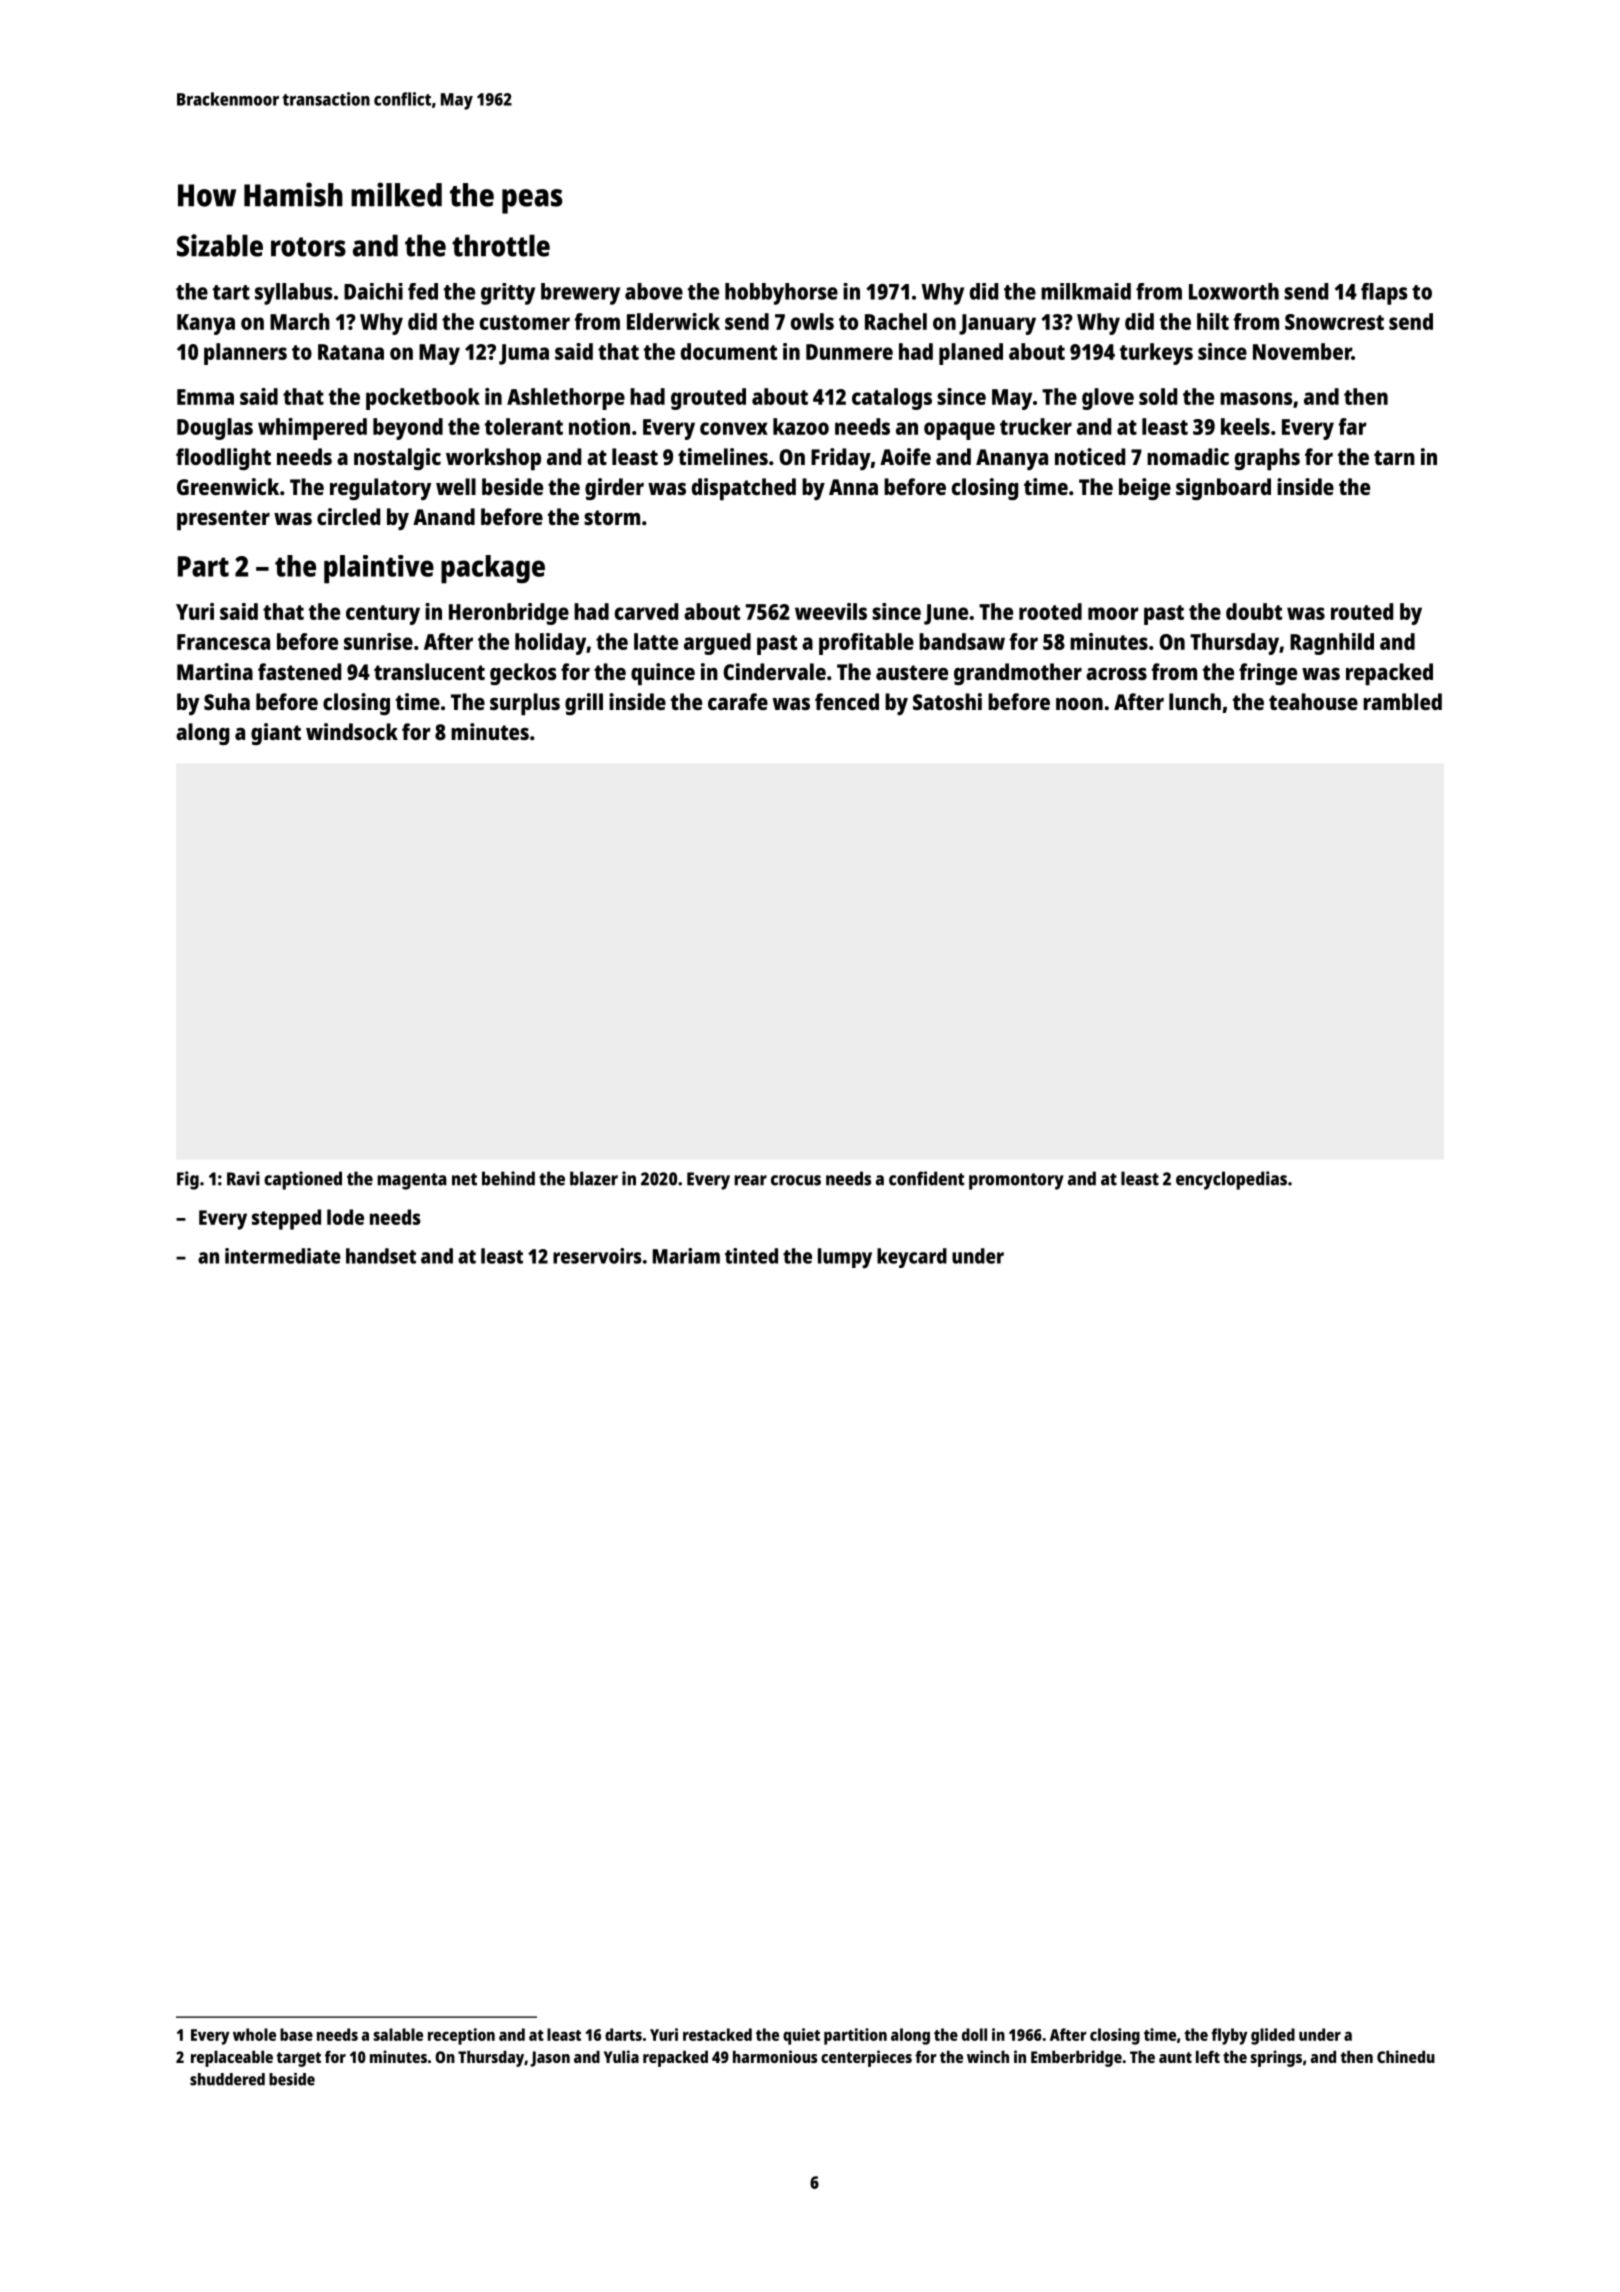 This screenshot has height=2292, width=1620. Describe the element at coordinates (751, 1256) in the screenshot. I see `tinted` at that location.
